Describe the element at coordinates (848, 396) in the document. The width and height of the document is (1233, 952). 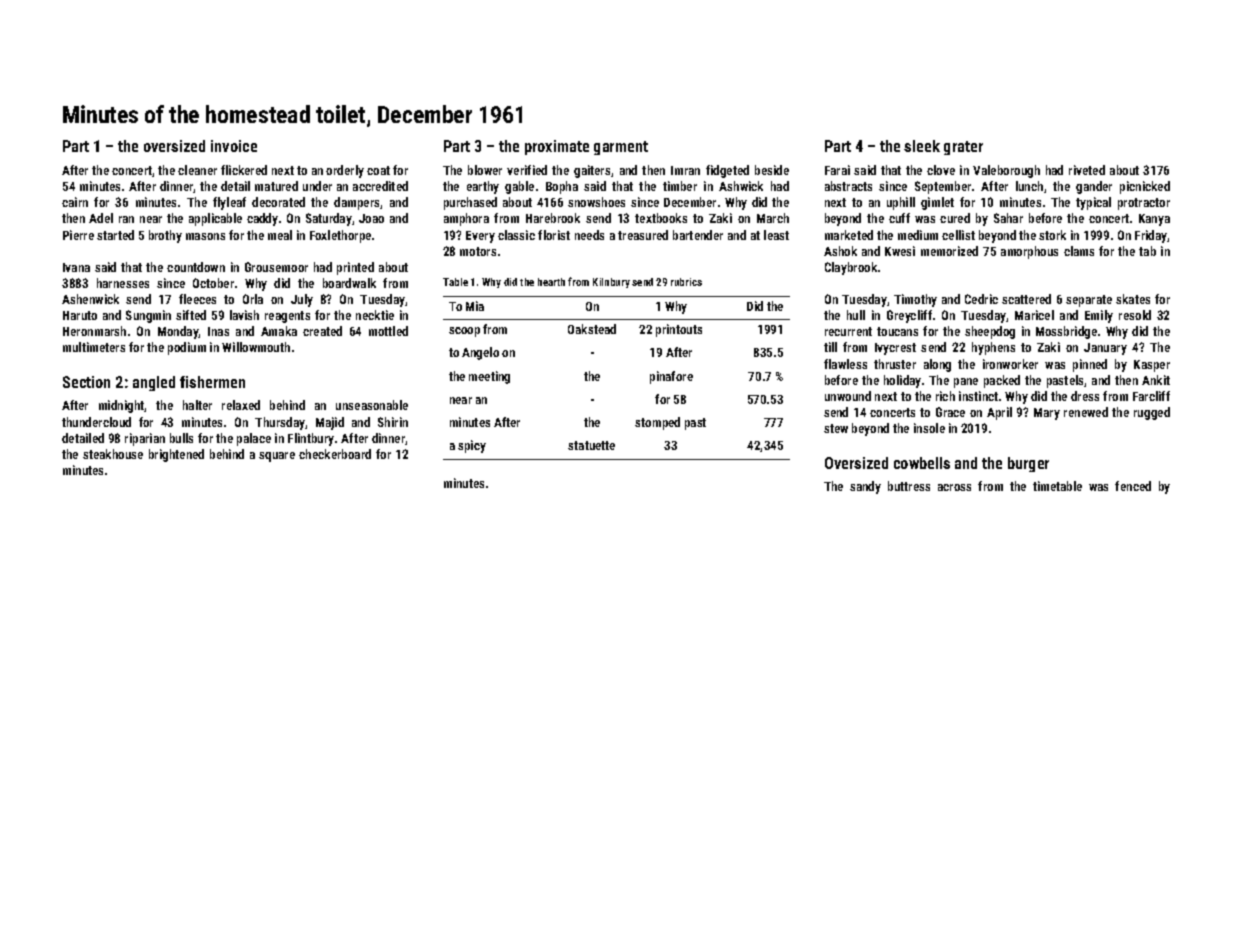
I see `unwound` at that location.
